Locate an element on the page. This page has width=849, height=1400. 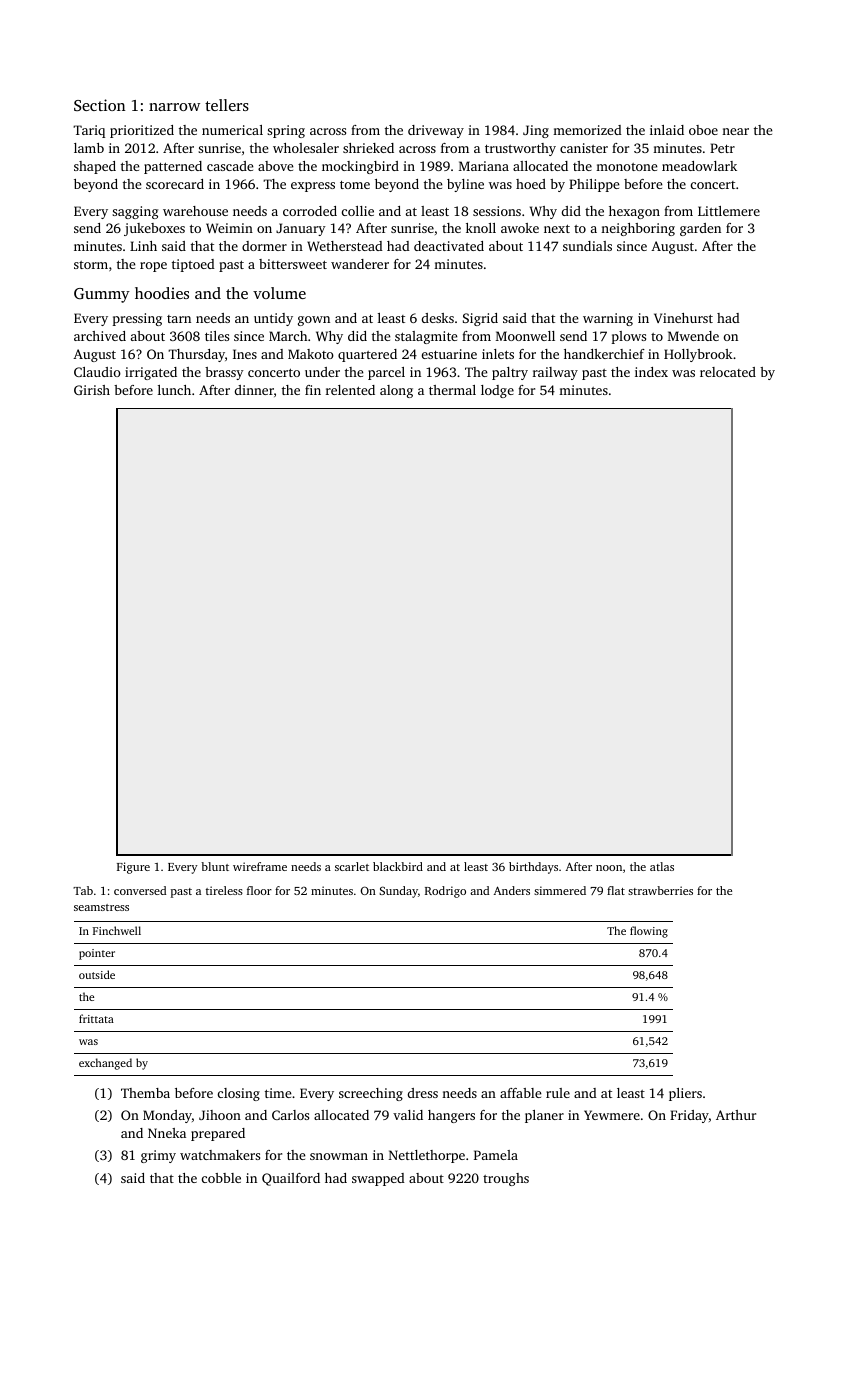
index is located at coordinates (651, 372).
